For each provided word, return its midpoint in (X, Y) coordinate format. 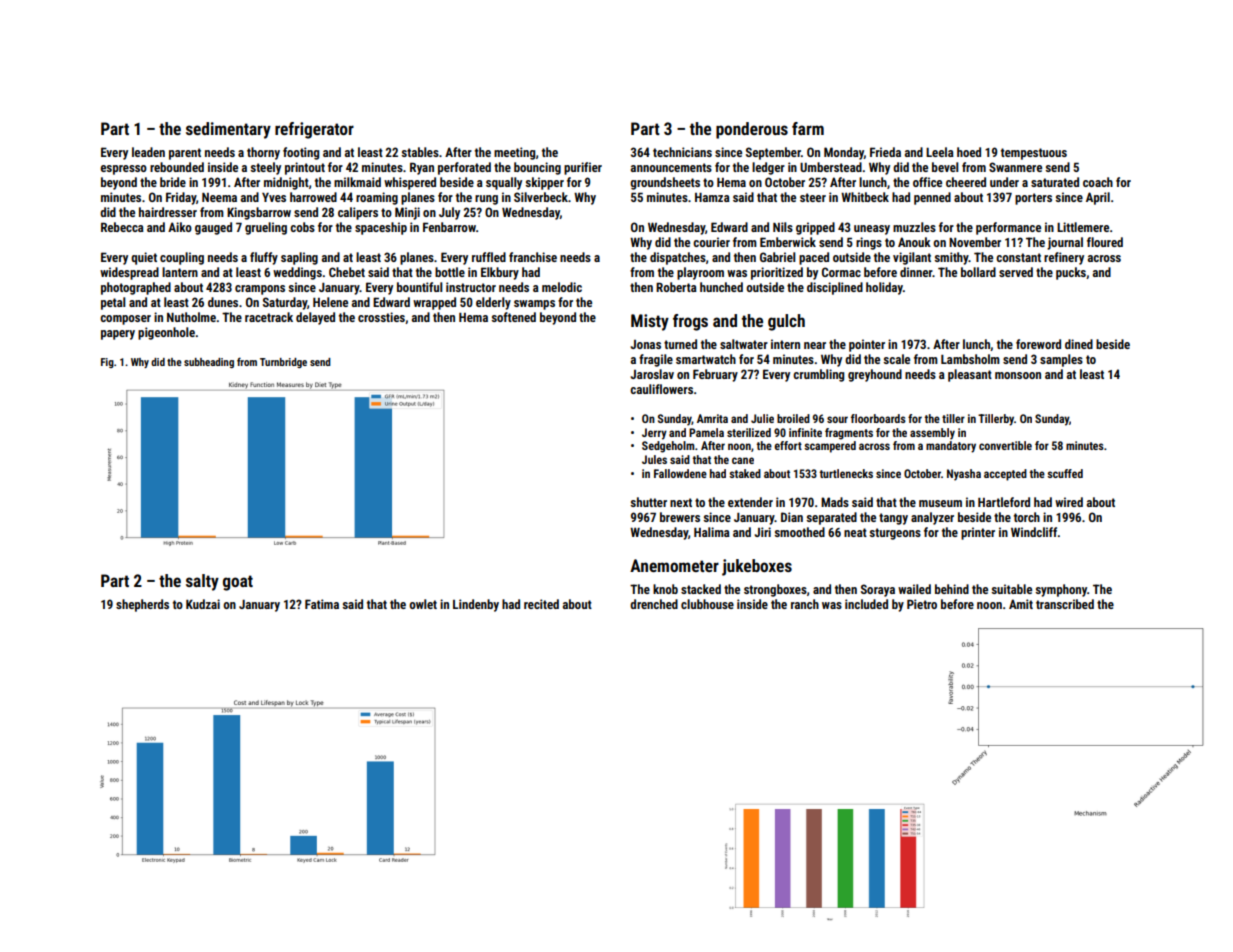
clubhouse (707, 604)
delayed (315, 318)
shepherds (142, 605)
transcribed (1065, 604)
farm (808, 128)
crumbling (818, 375)
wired (1069, 502)
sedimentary (228, 130)
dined (1079, 344)
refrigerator (314, 130)
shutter (648, 502)
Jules (654, 459)
